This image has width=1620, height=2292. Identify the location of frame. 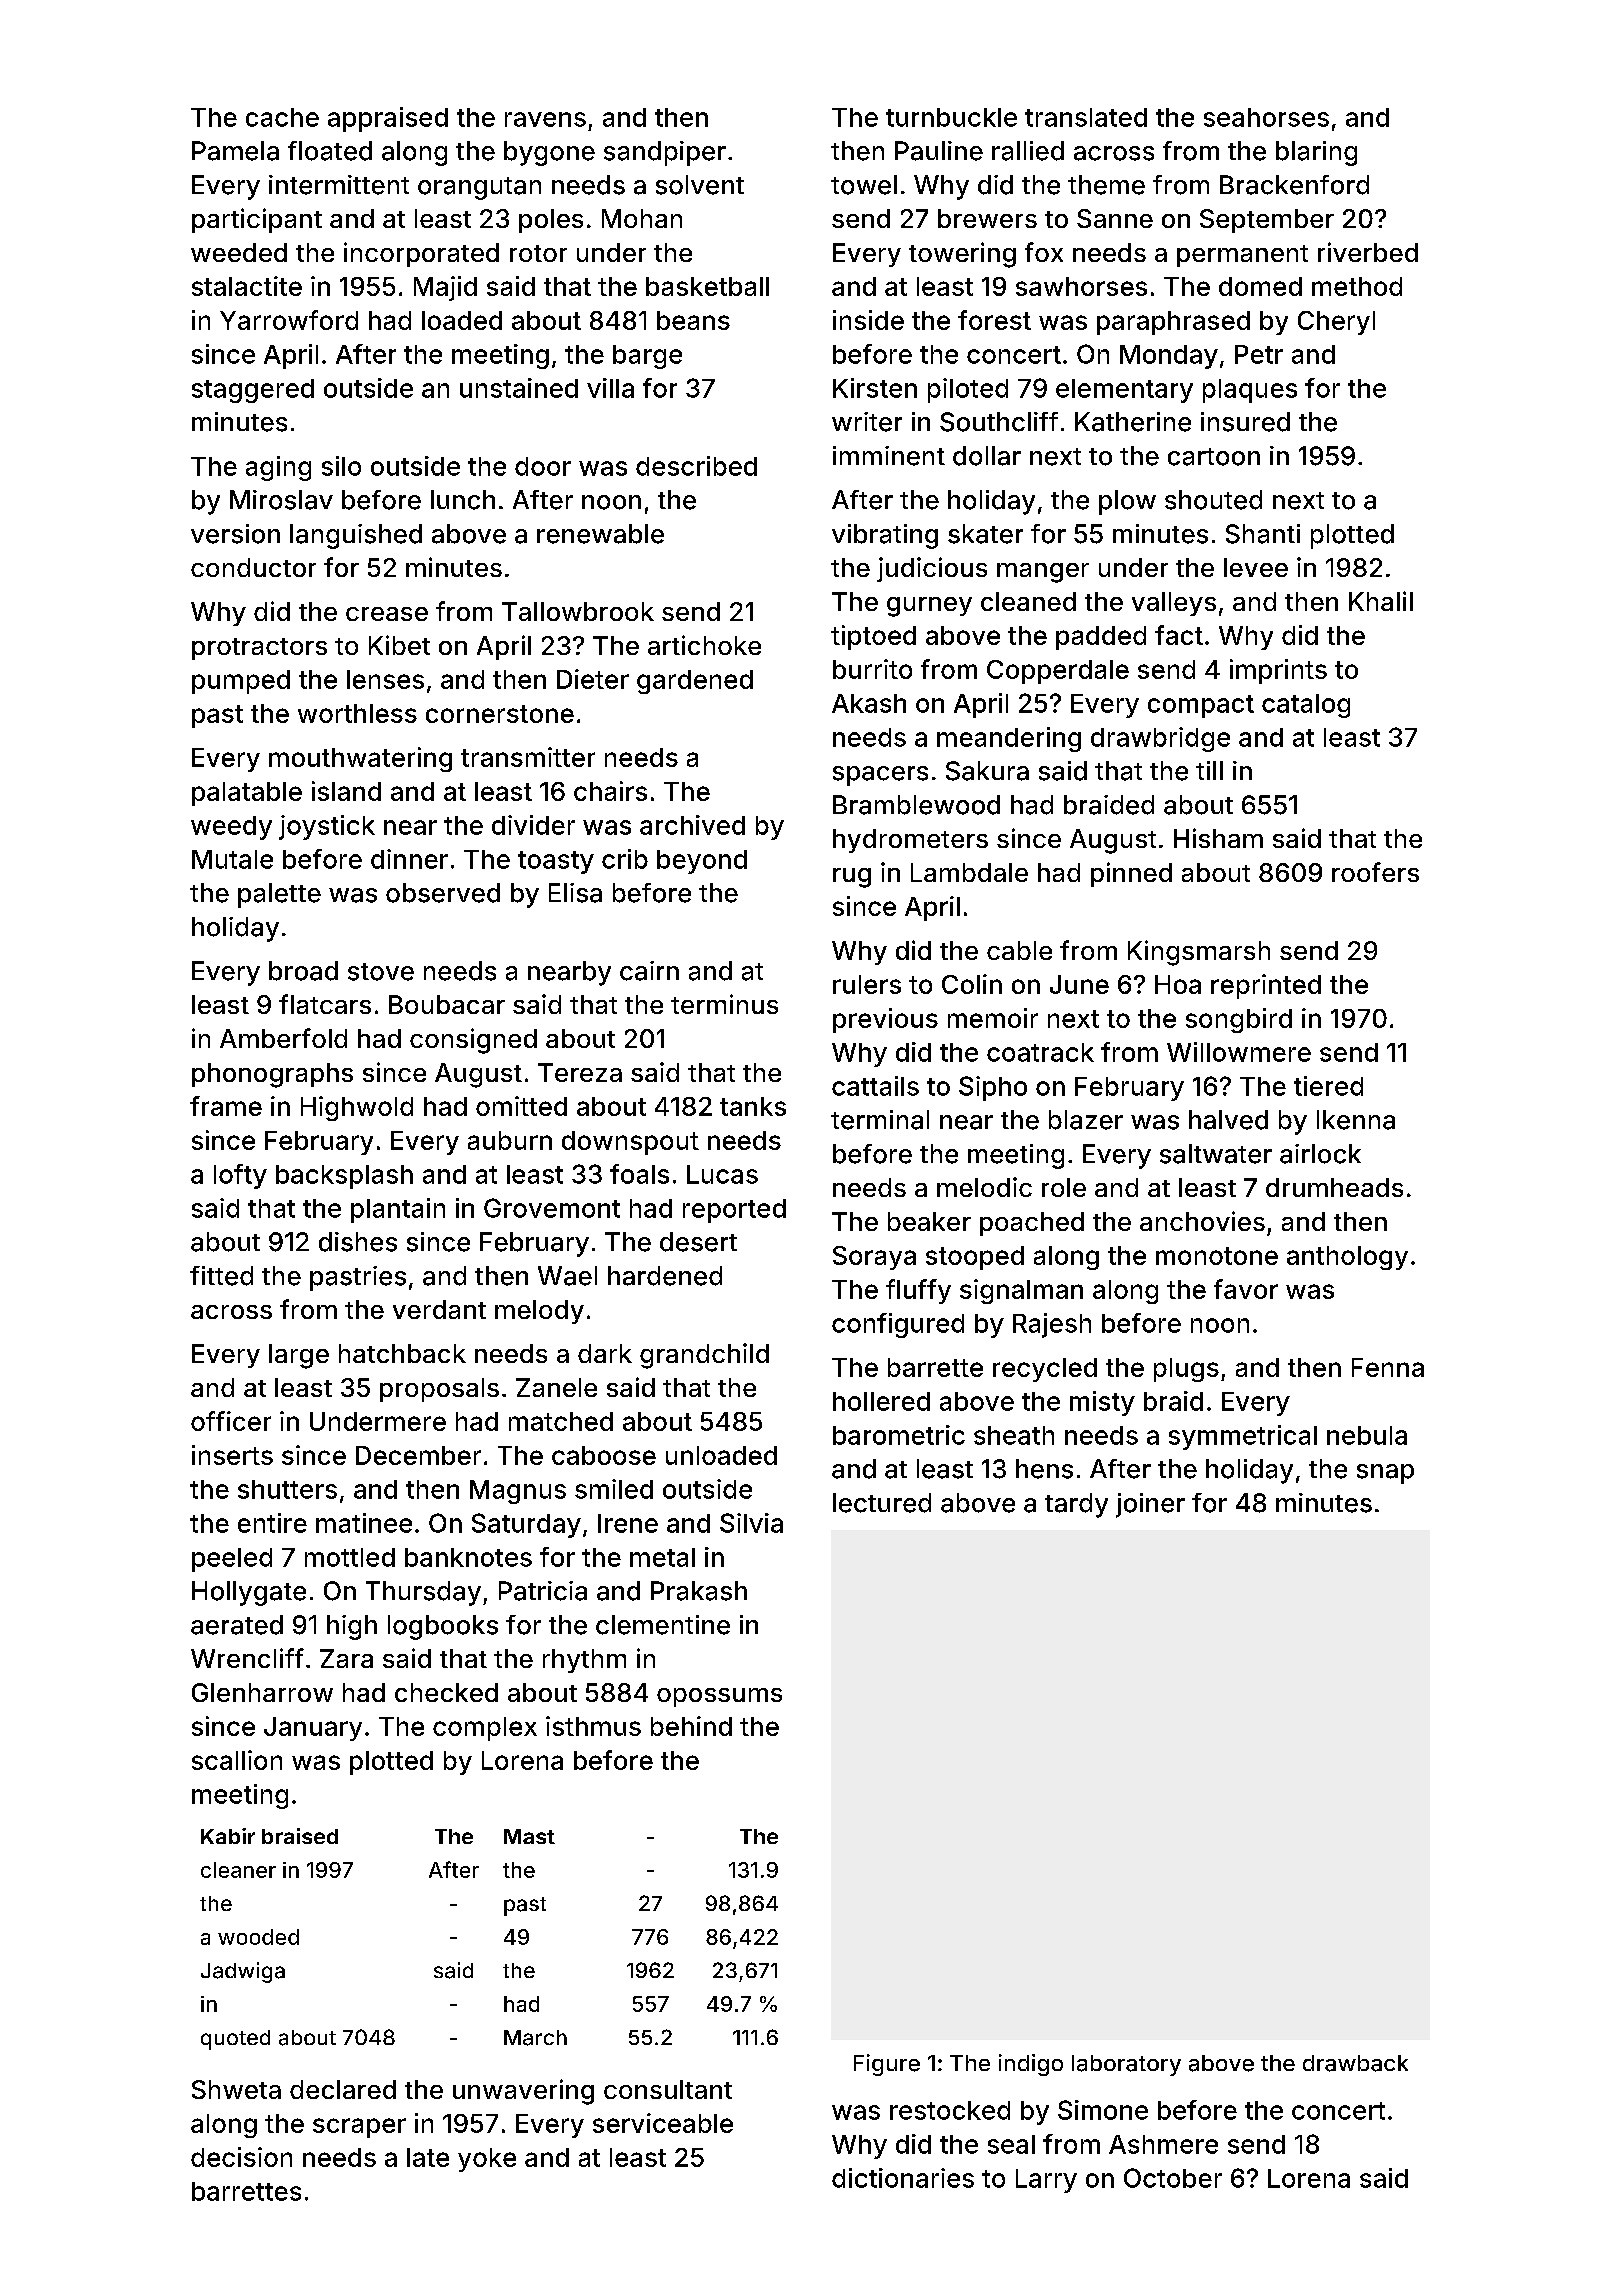
(226, 1106).
